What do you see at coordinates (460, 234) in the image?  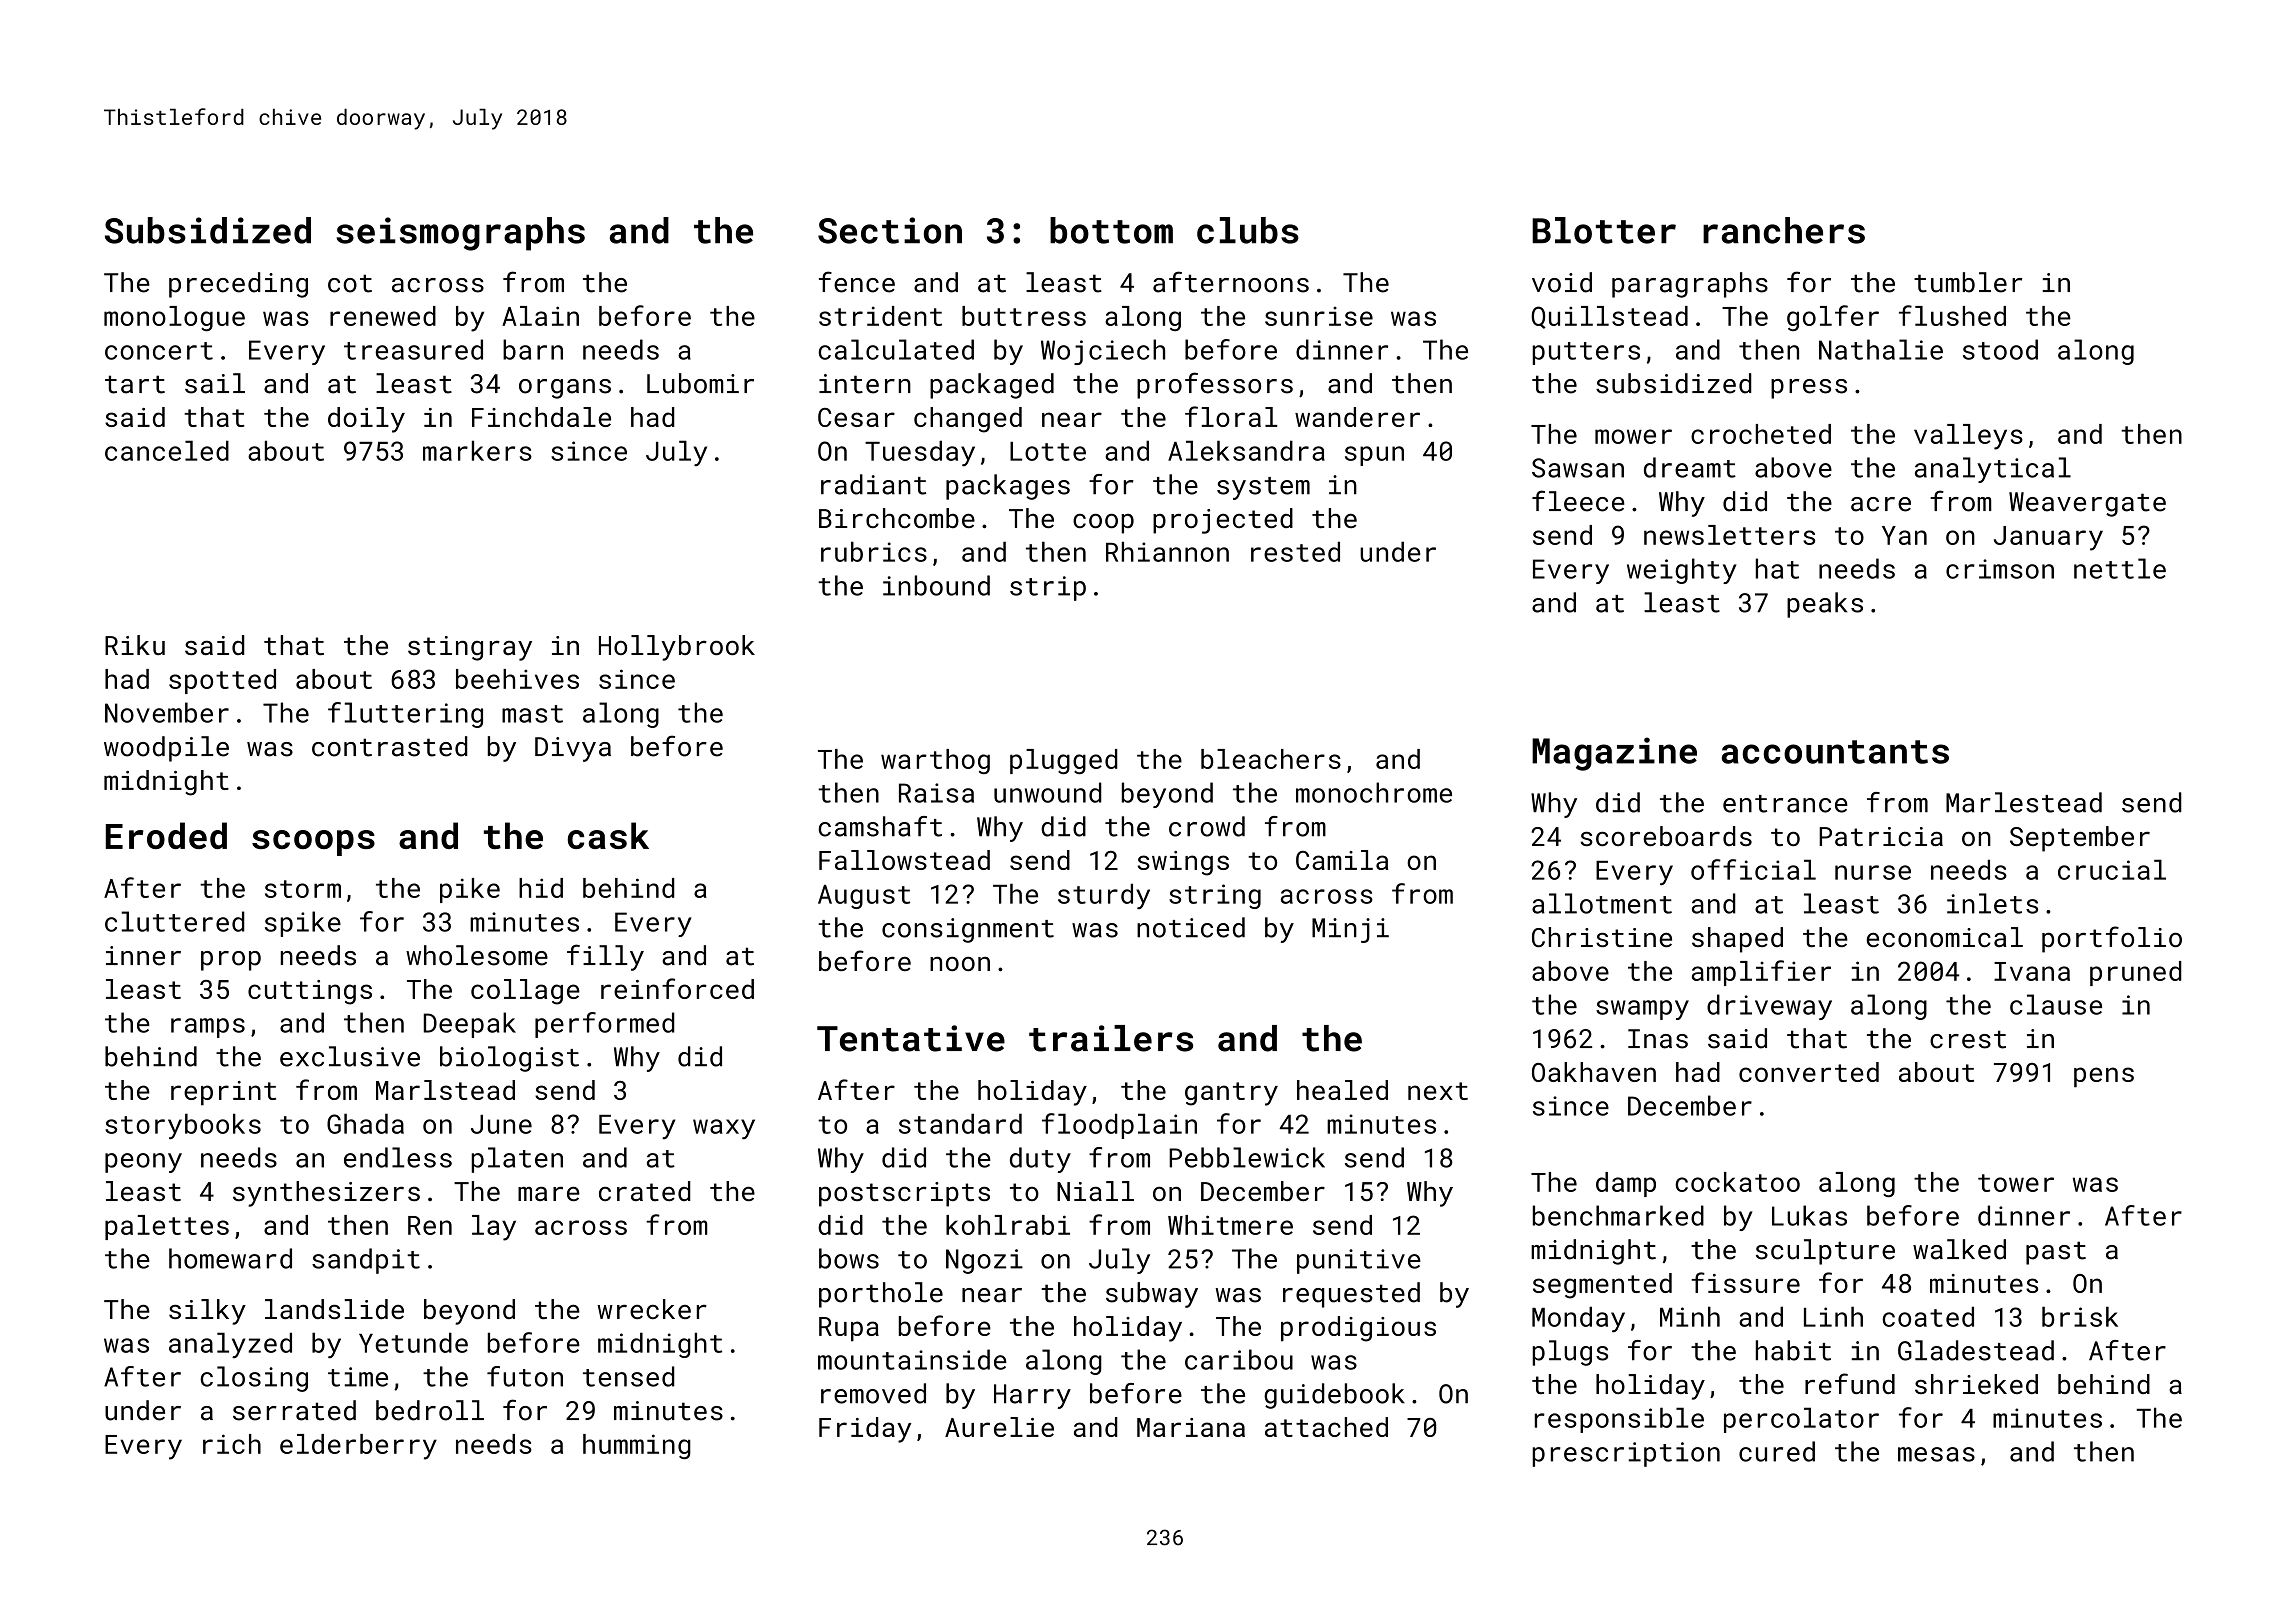 I see `seismographs` at bounding box center [460, 234].
